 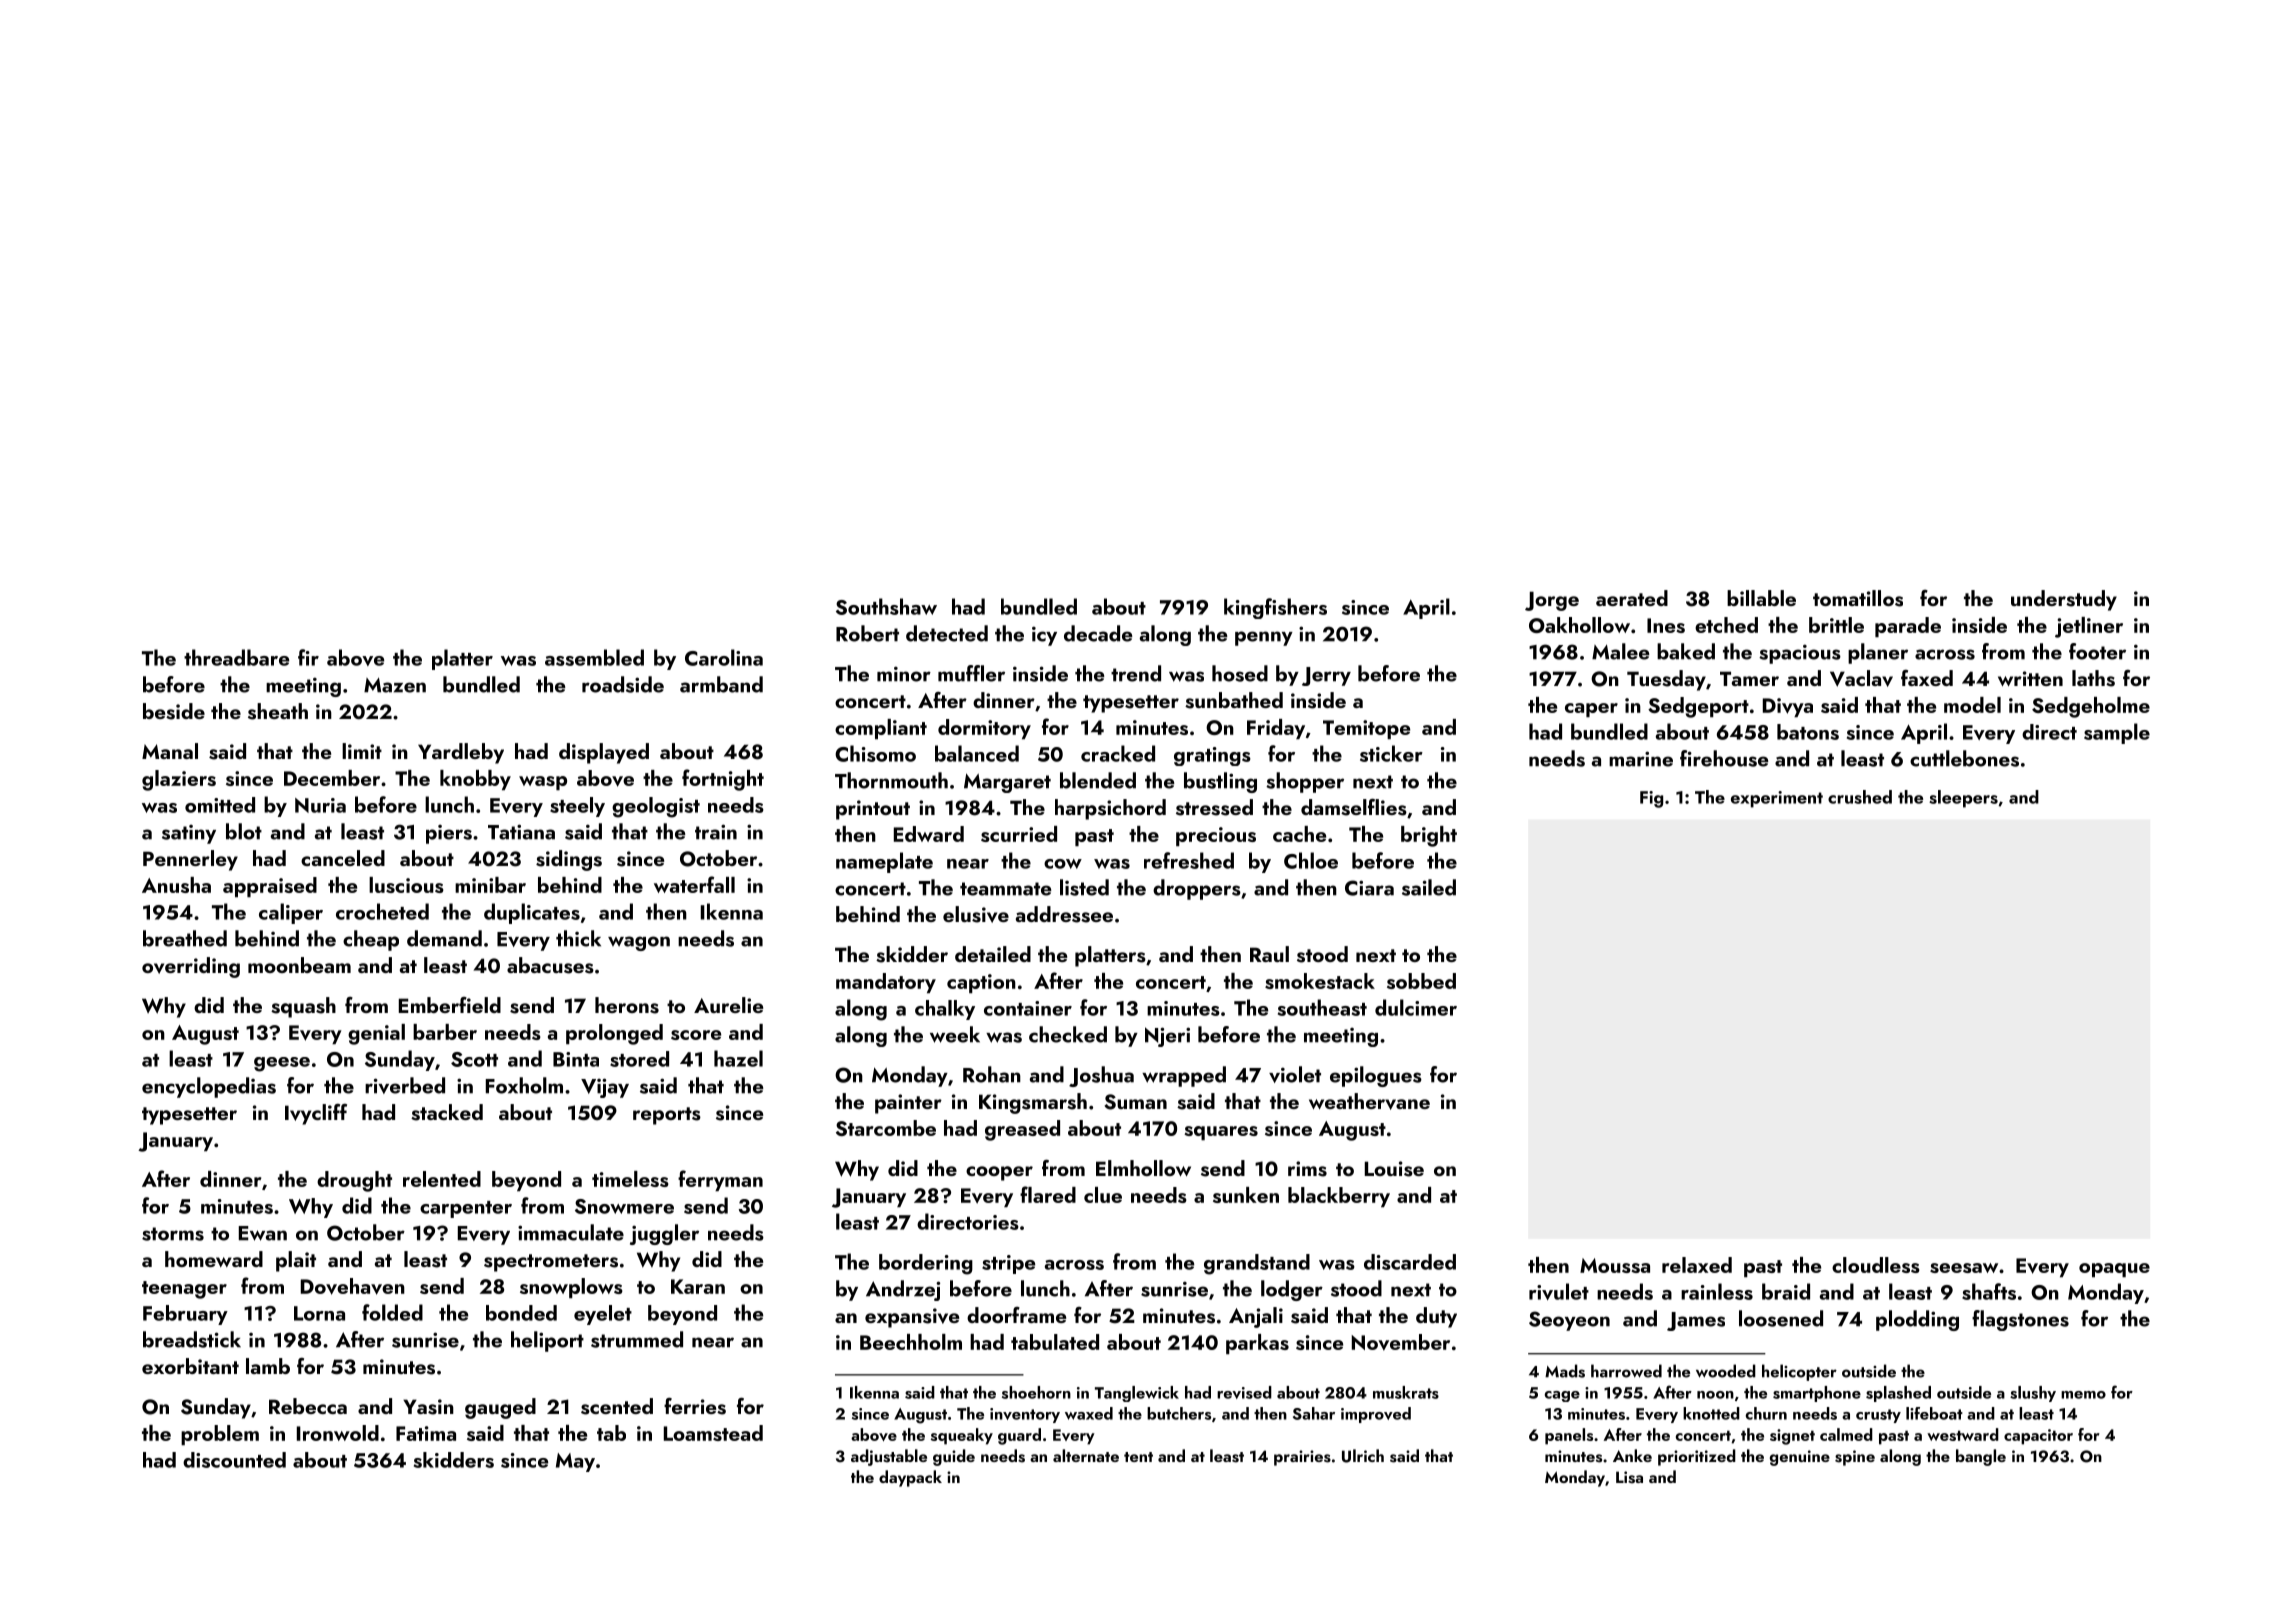 What do you see at coordinates (886, 606) in the screenshot?
I see `Southshaw` at bounding box center [886, 606].
